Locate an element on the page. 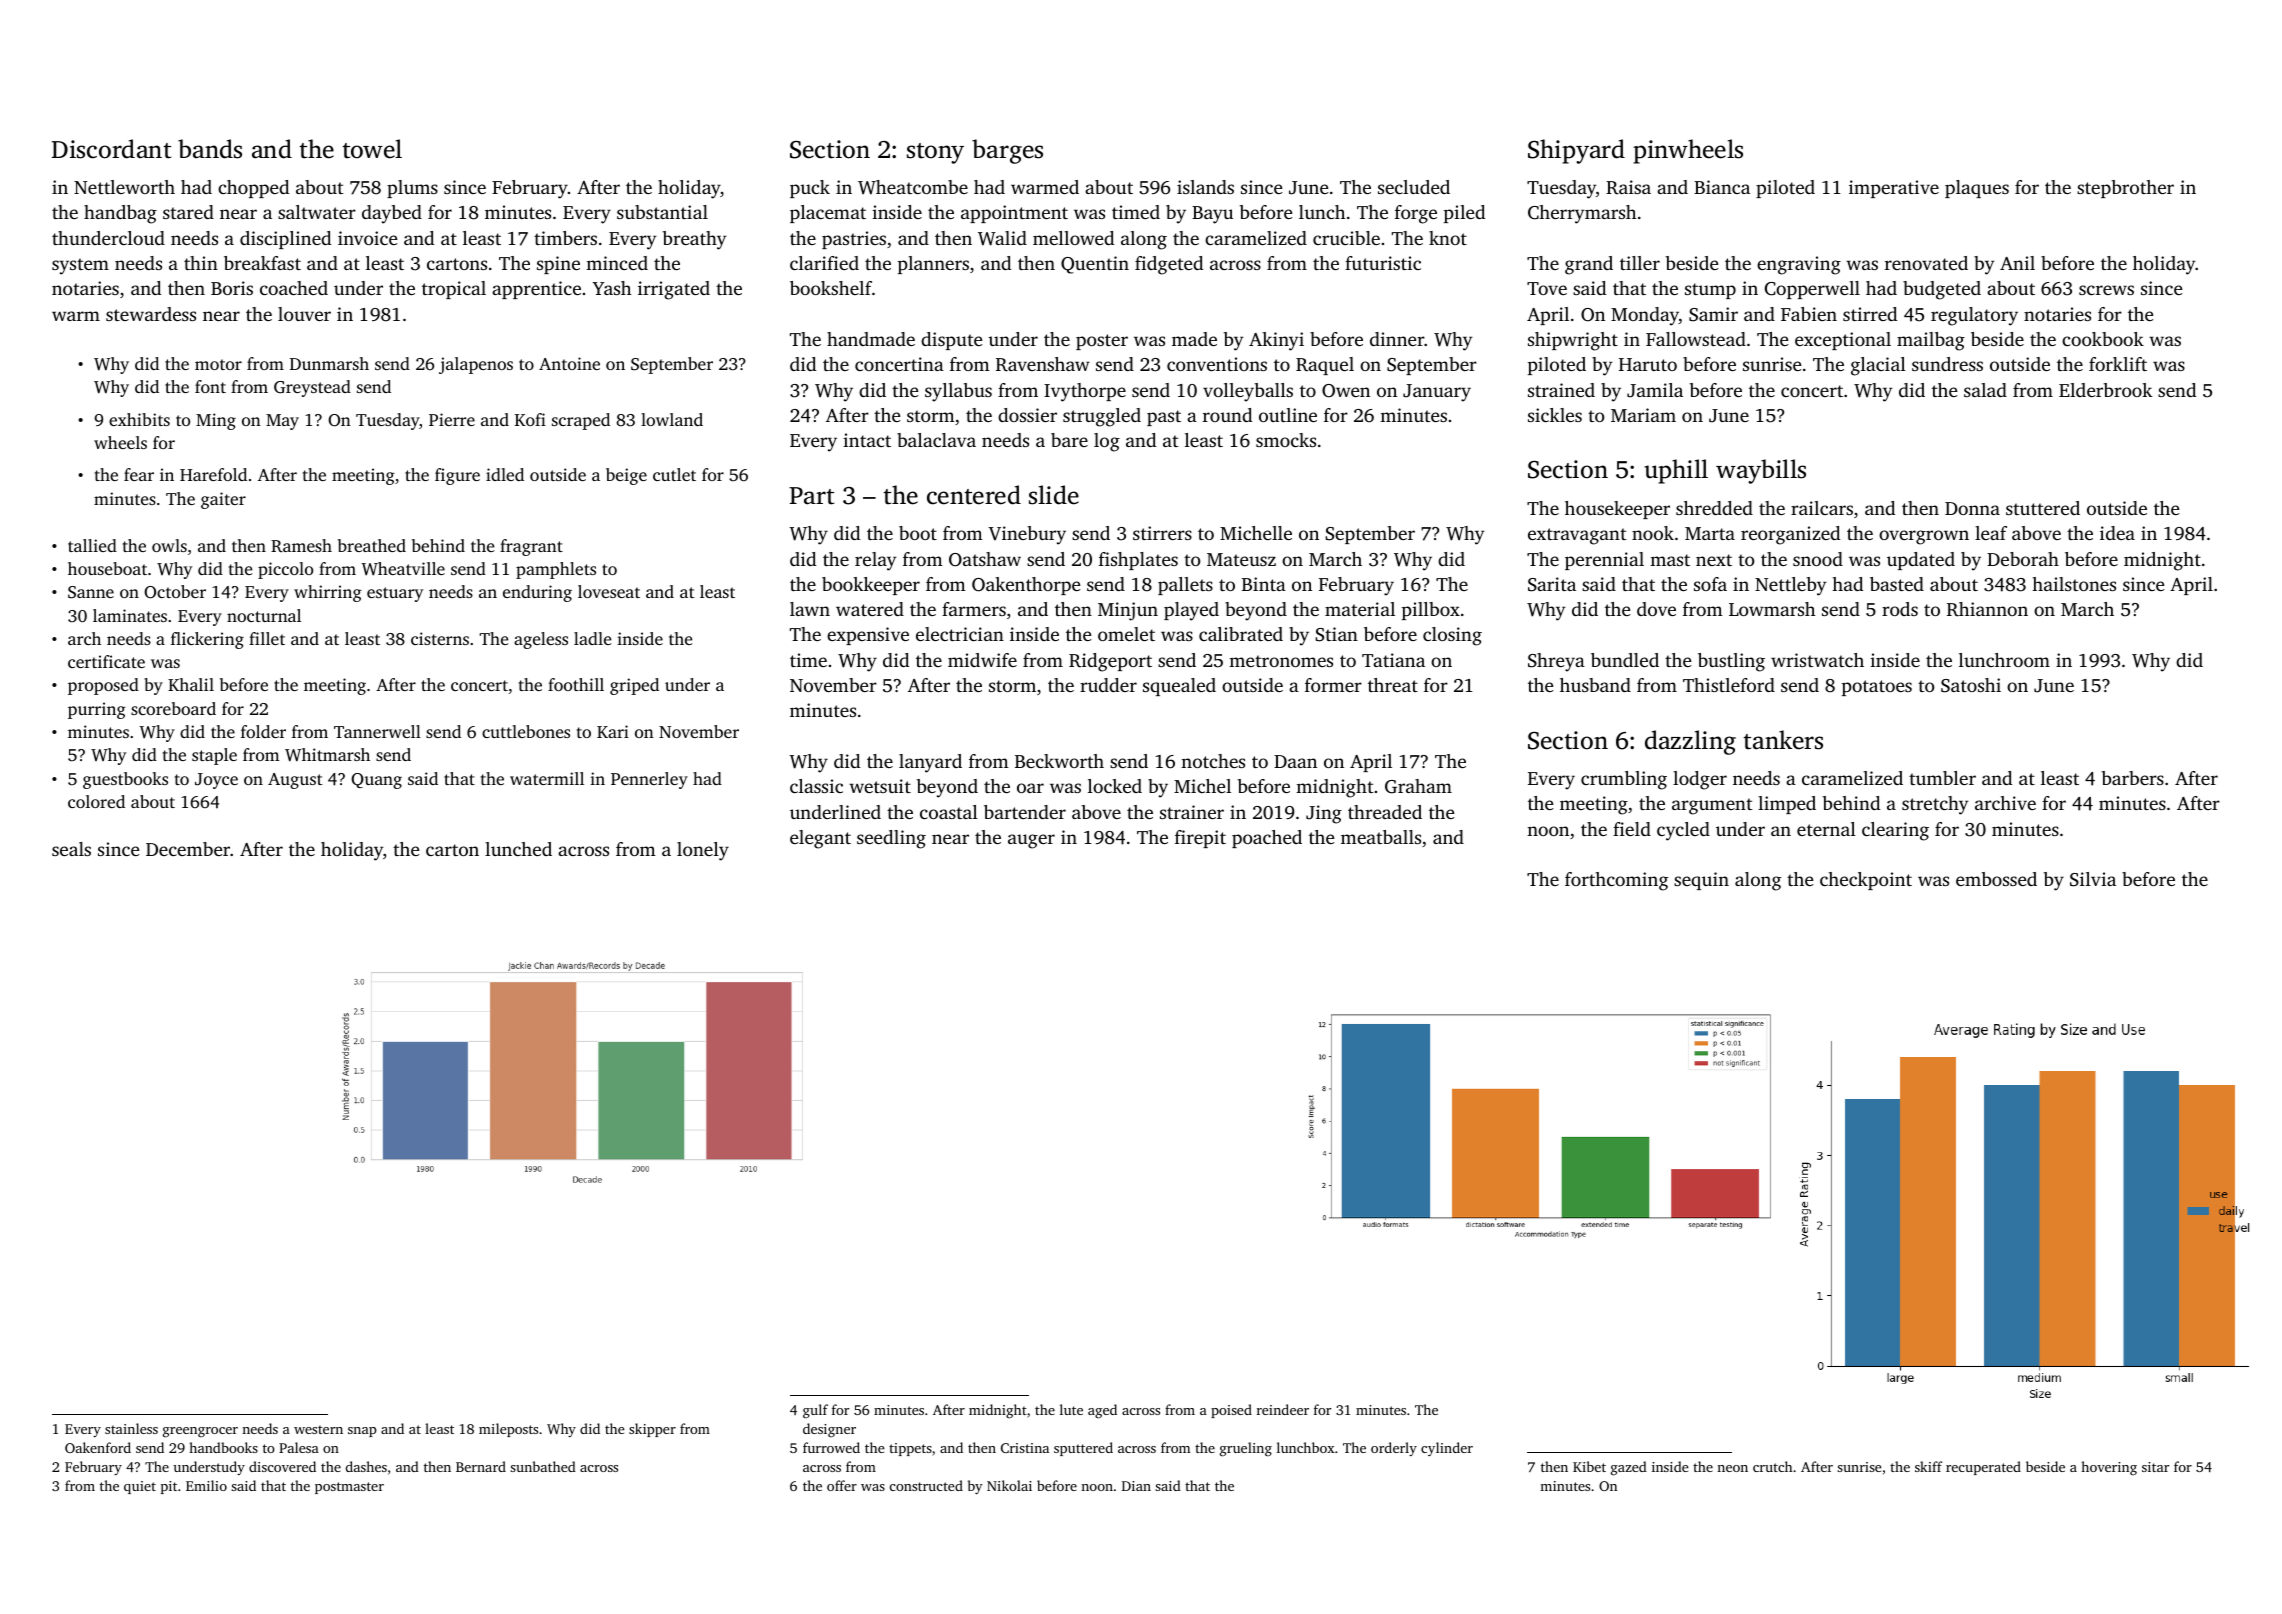 This page has width=2282, height=1614. Mariam is located at coordinates (1643, 415).
